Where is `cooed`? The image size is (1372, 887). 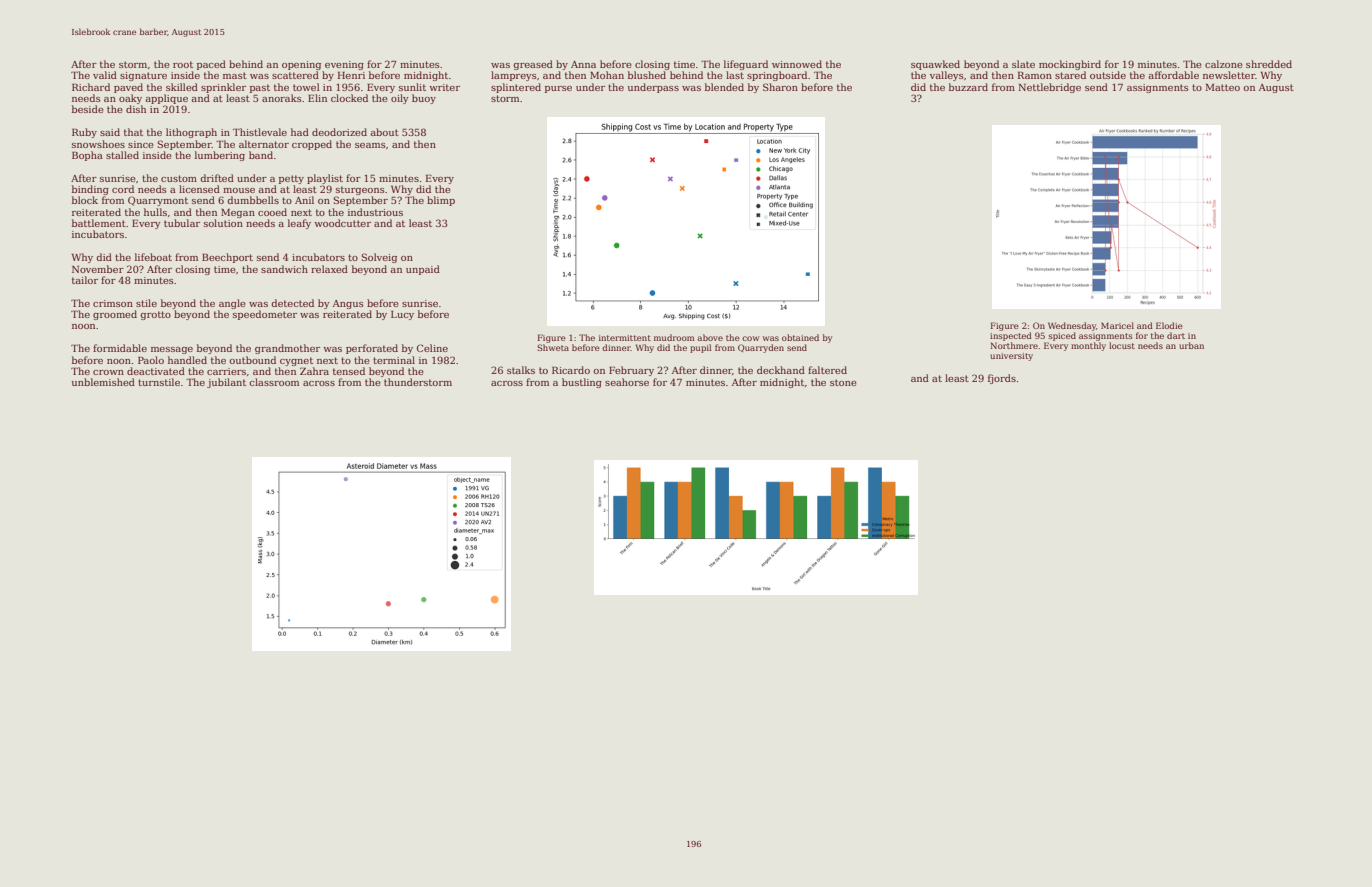 cooed is located at coordinates (272, 212).
